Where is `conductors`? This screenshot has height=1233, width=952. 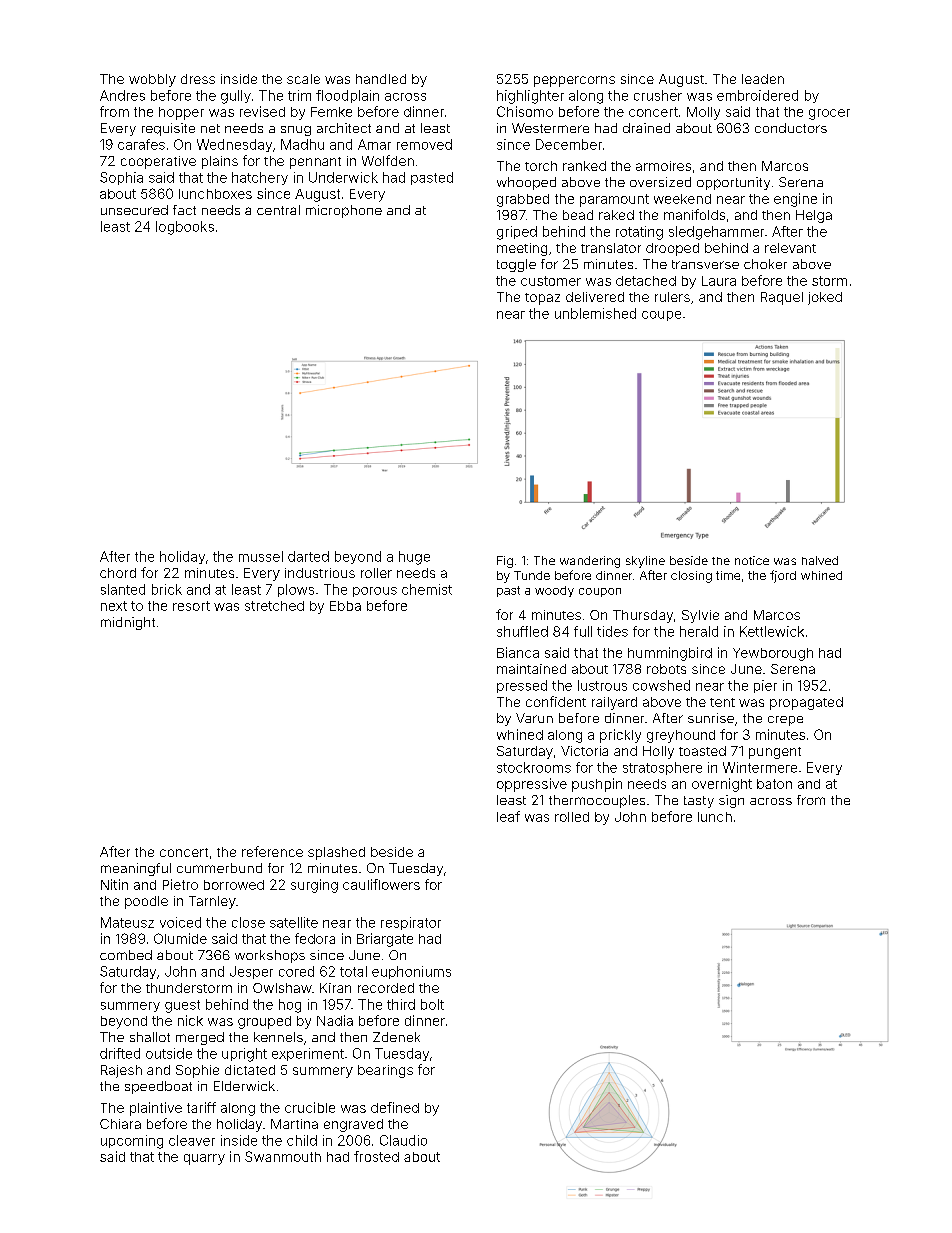
conductors is located at coordinates (791, 128).
